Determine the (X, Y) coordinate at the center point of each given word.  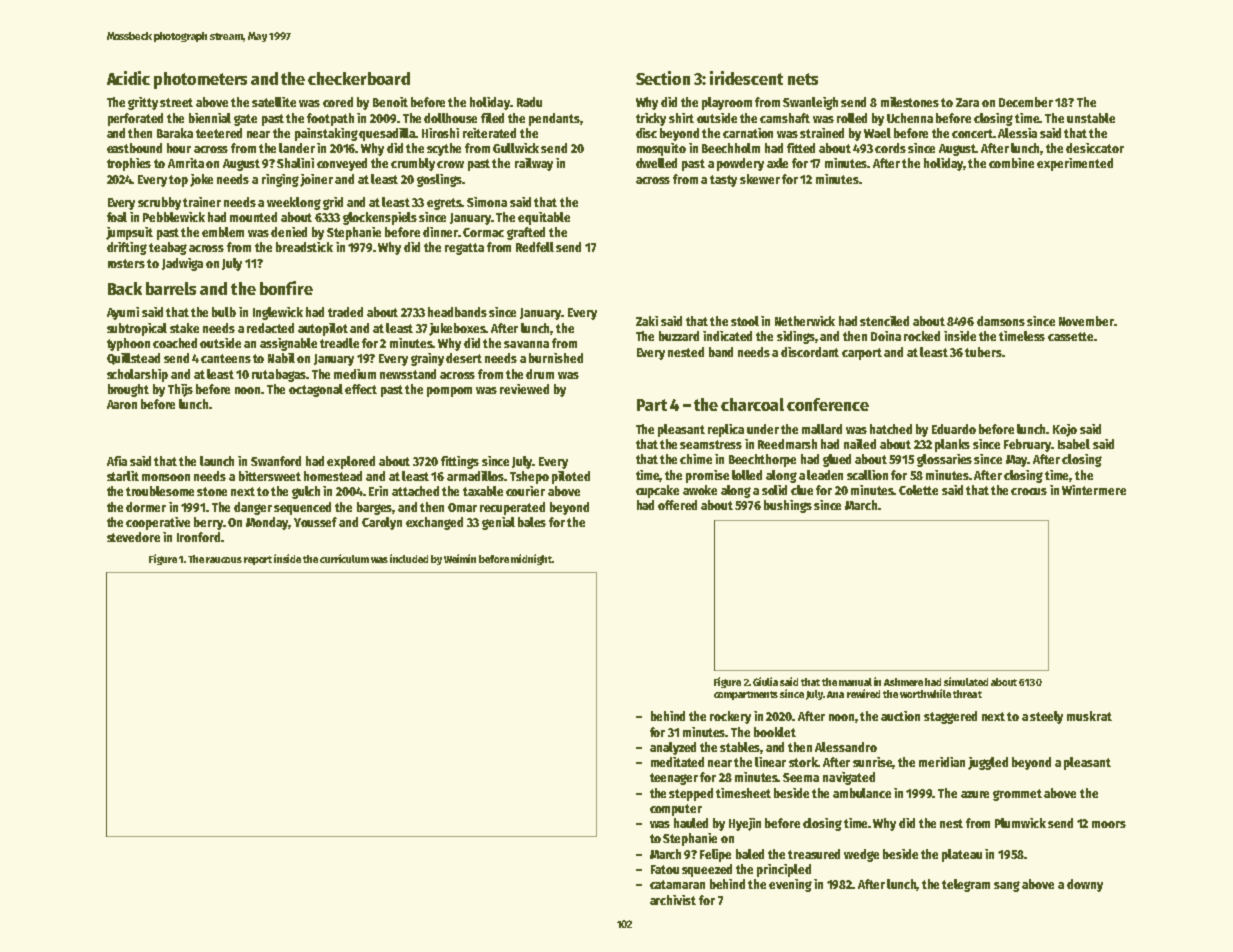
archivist (673, 900)
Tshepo (529, 477)
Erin (378, 491)
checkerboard (359, 78)
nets (803, 79)
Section (663, 78)
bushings (788, 506)
